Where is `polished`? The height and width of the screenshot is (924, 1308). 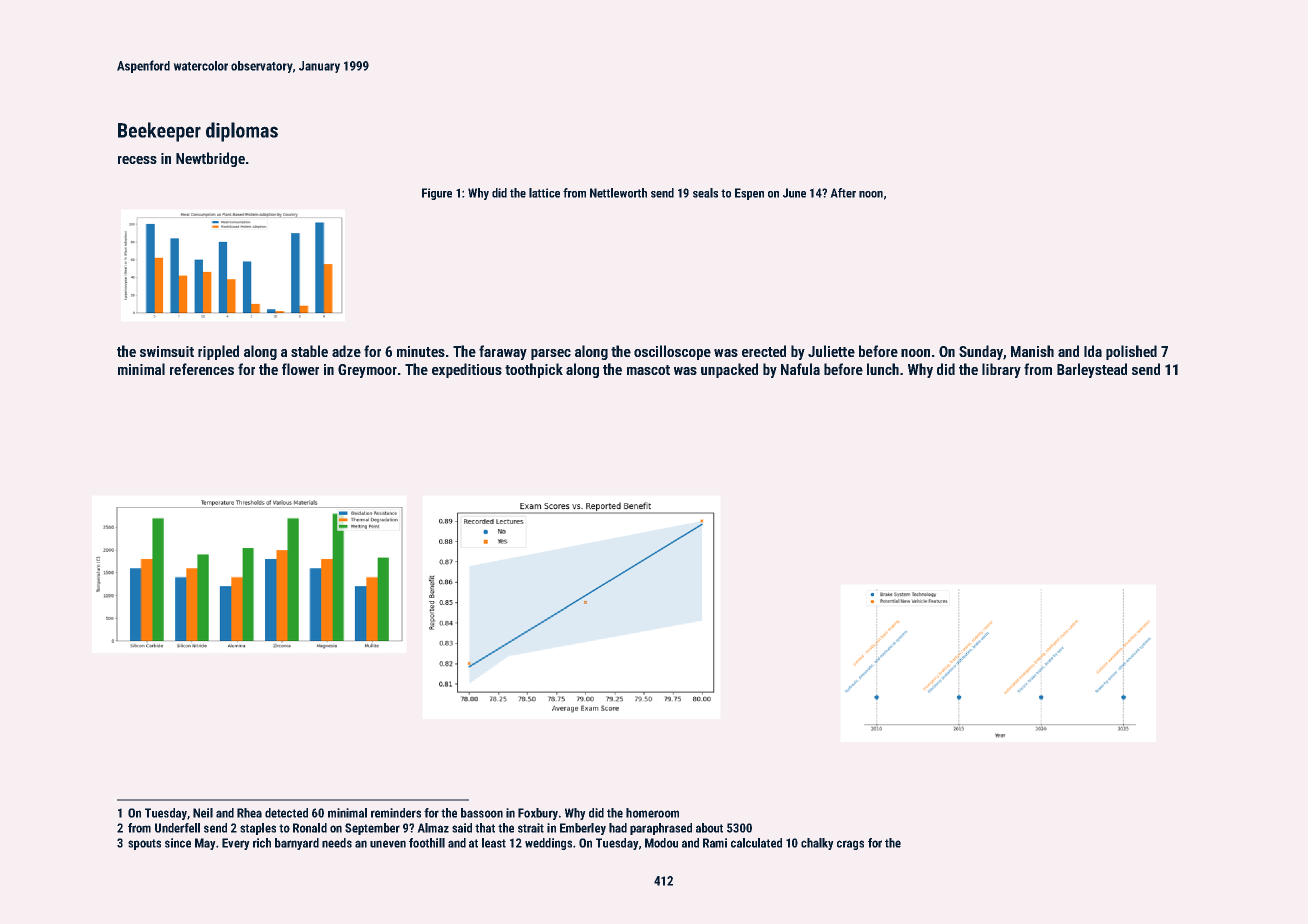 polished is located at coordinates (1131, 352).
